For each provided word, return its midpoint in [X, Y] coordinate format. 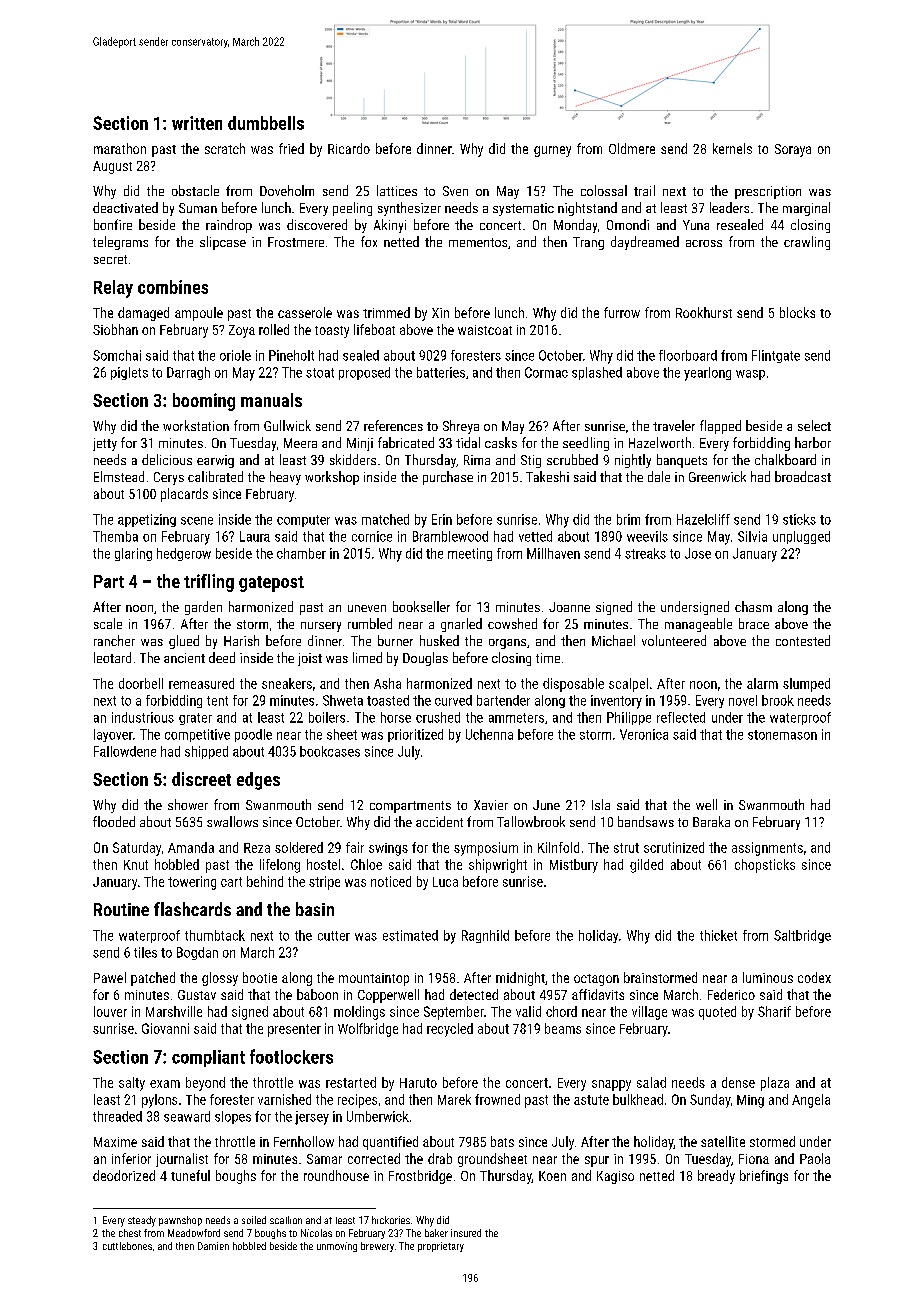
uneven [367, 608]
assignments [767, 849]
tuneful [190, 1175]
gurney [552, 151]
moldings [359, 1013]
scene [197, 521]
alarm [762, 683]
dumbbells [266, 123]
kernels [732, 148]
